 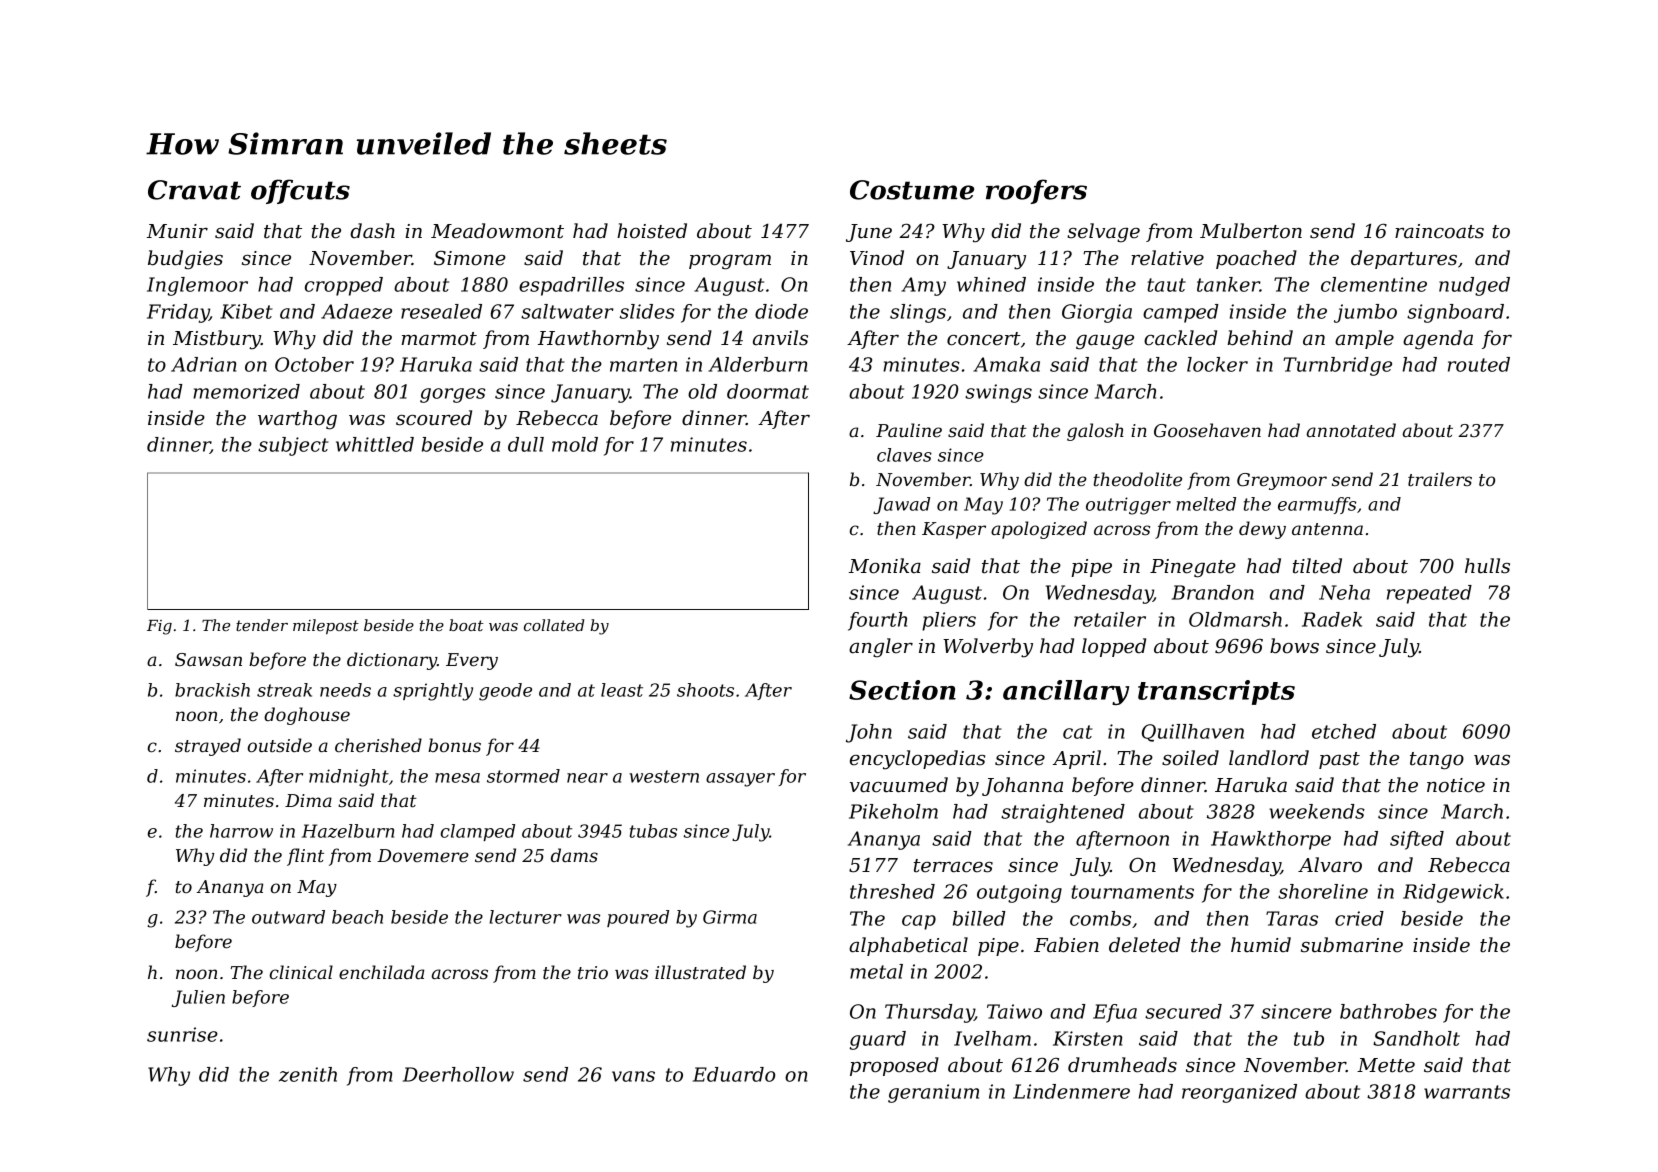 What do you see at coordinates (912, 190) in the screenshot?
I see `Costume` at bounding box center [912, 190].
